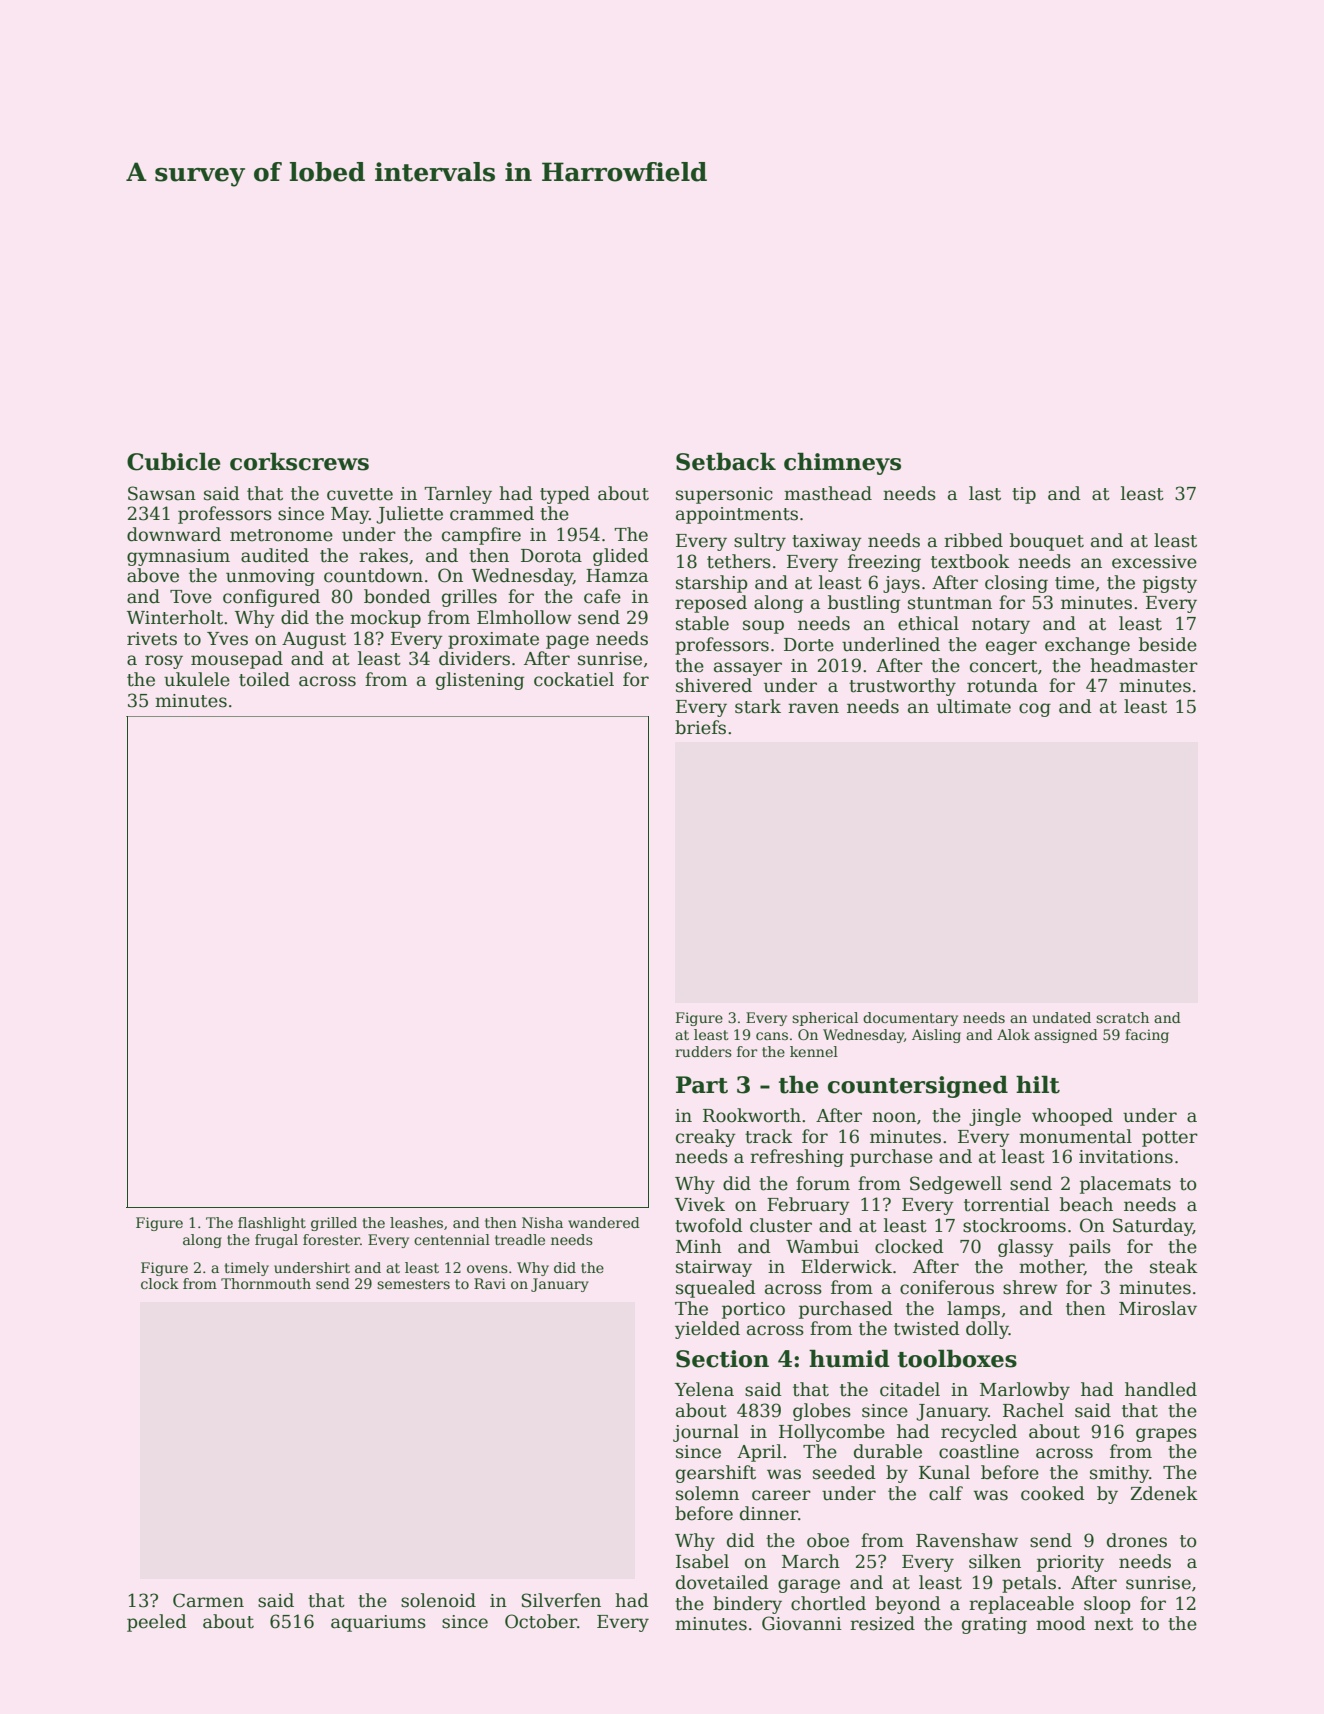 This screenshot has height=1714, width=1324. I want to click on creaky, so click(706, 1138).
